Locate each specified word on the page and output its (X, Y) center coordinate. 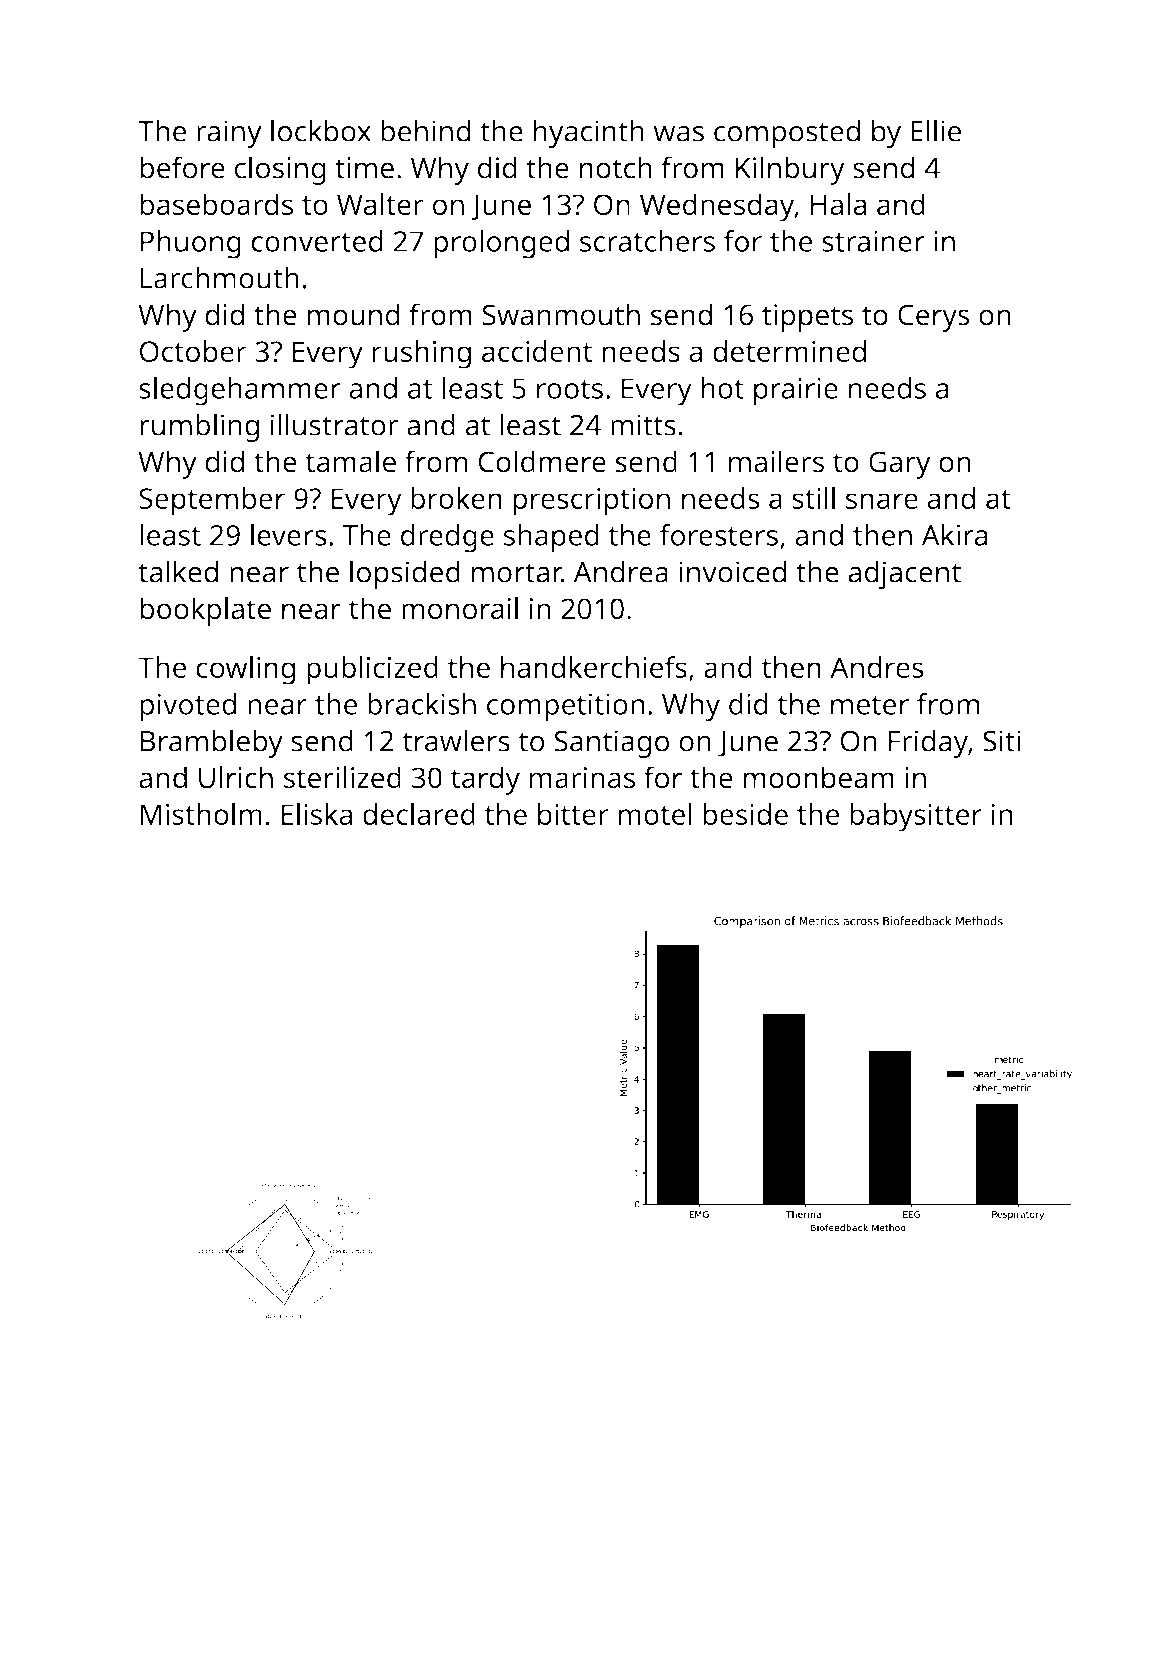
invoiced (732, 571)
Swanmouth (561, 314)
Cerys (933, 318)
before (182, 167)
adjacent (904, 574)
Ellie (936, 130)
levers (288, 534)
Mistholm (201, 814)
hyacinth (589, 134)
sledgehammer (240, 391)
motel (655, 814)
